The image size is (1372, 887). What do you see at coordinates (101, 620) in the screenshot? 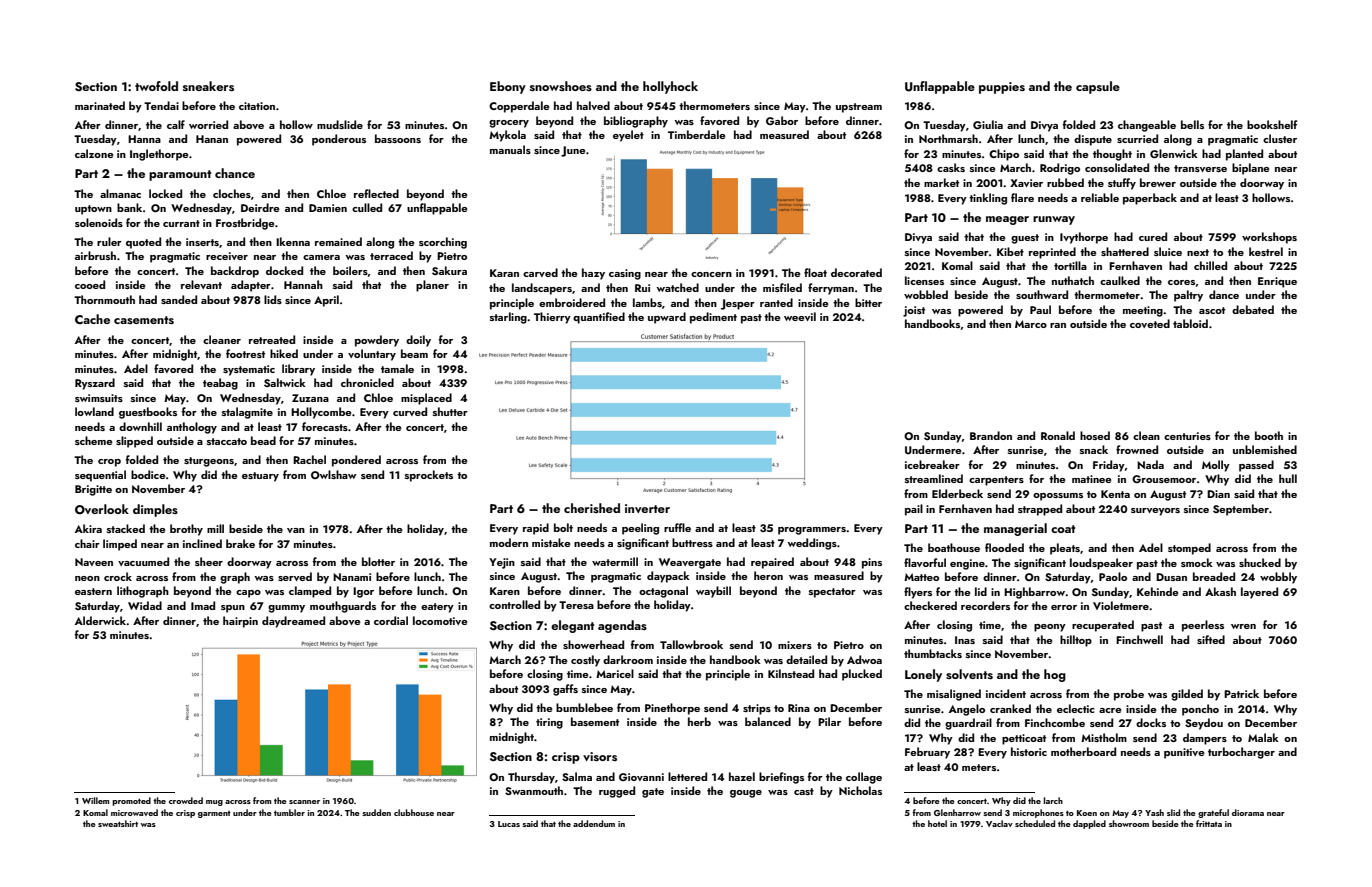
I see `Alderwick` at bounding box center [101, 620].
